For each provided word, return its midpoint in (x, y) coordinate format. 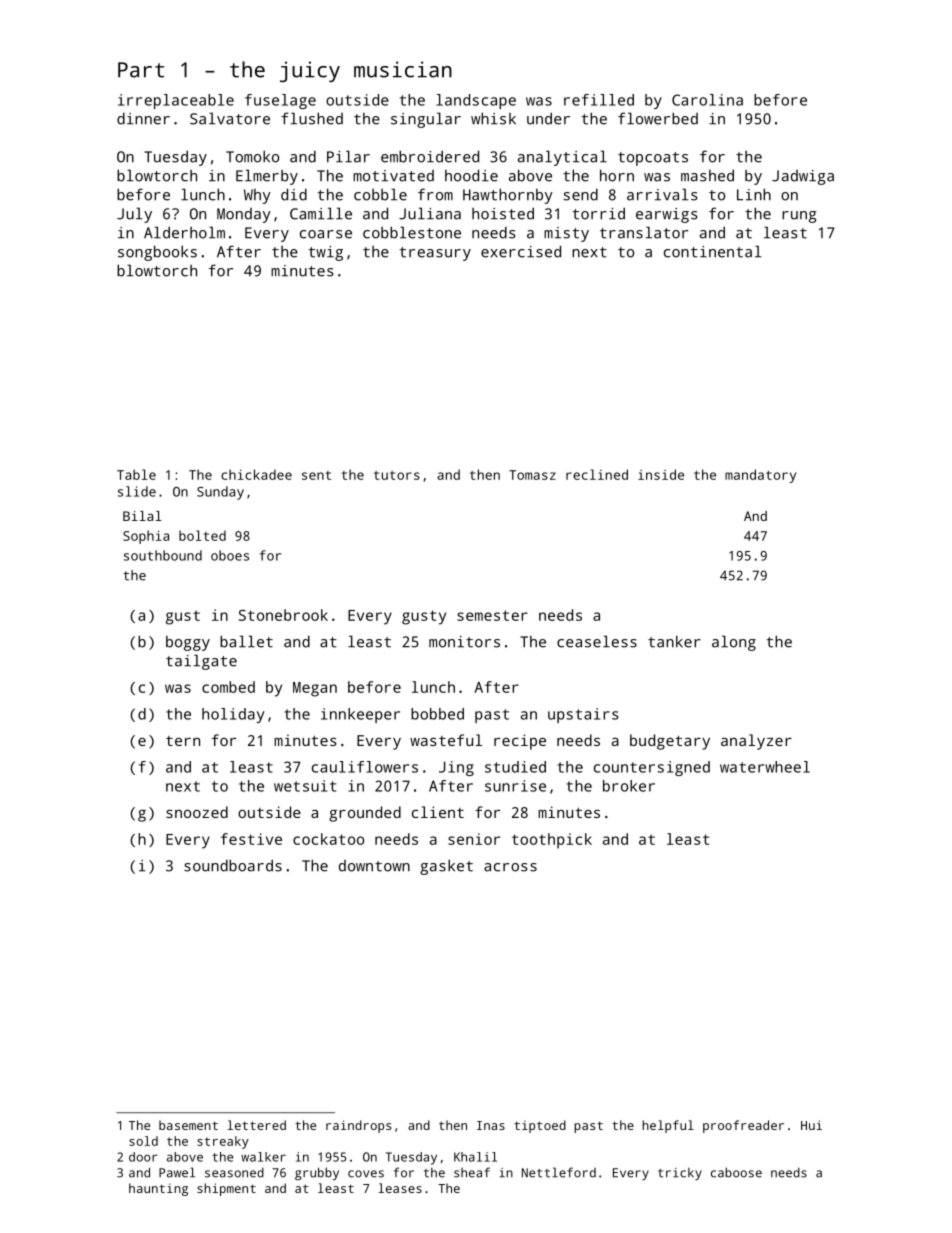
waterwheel (765, 767)
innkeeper (360, 715)
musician (403, 69)
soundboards (233, 865)
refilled (599, 100)
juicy (310, 71)
